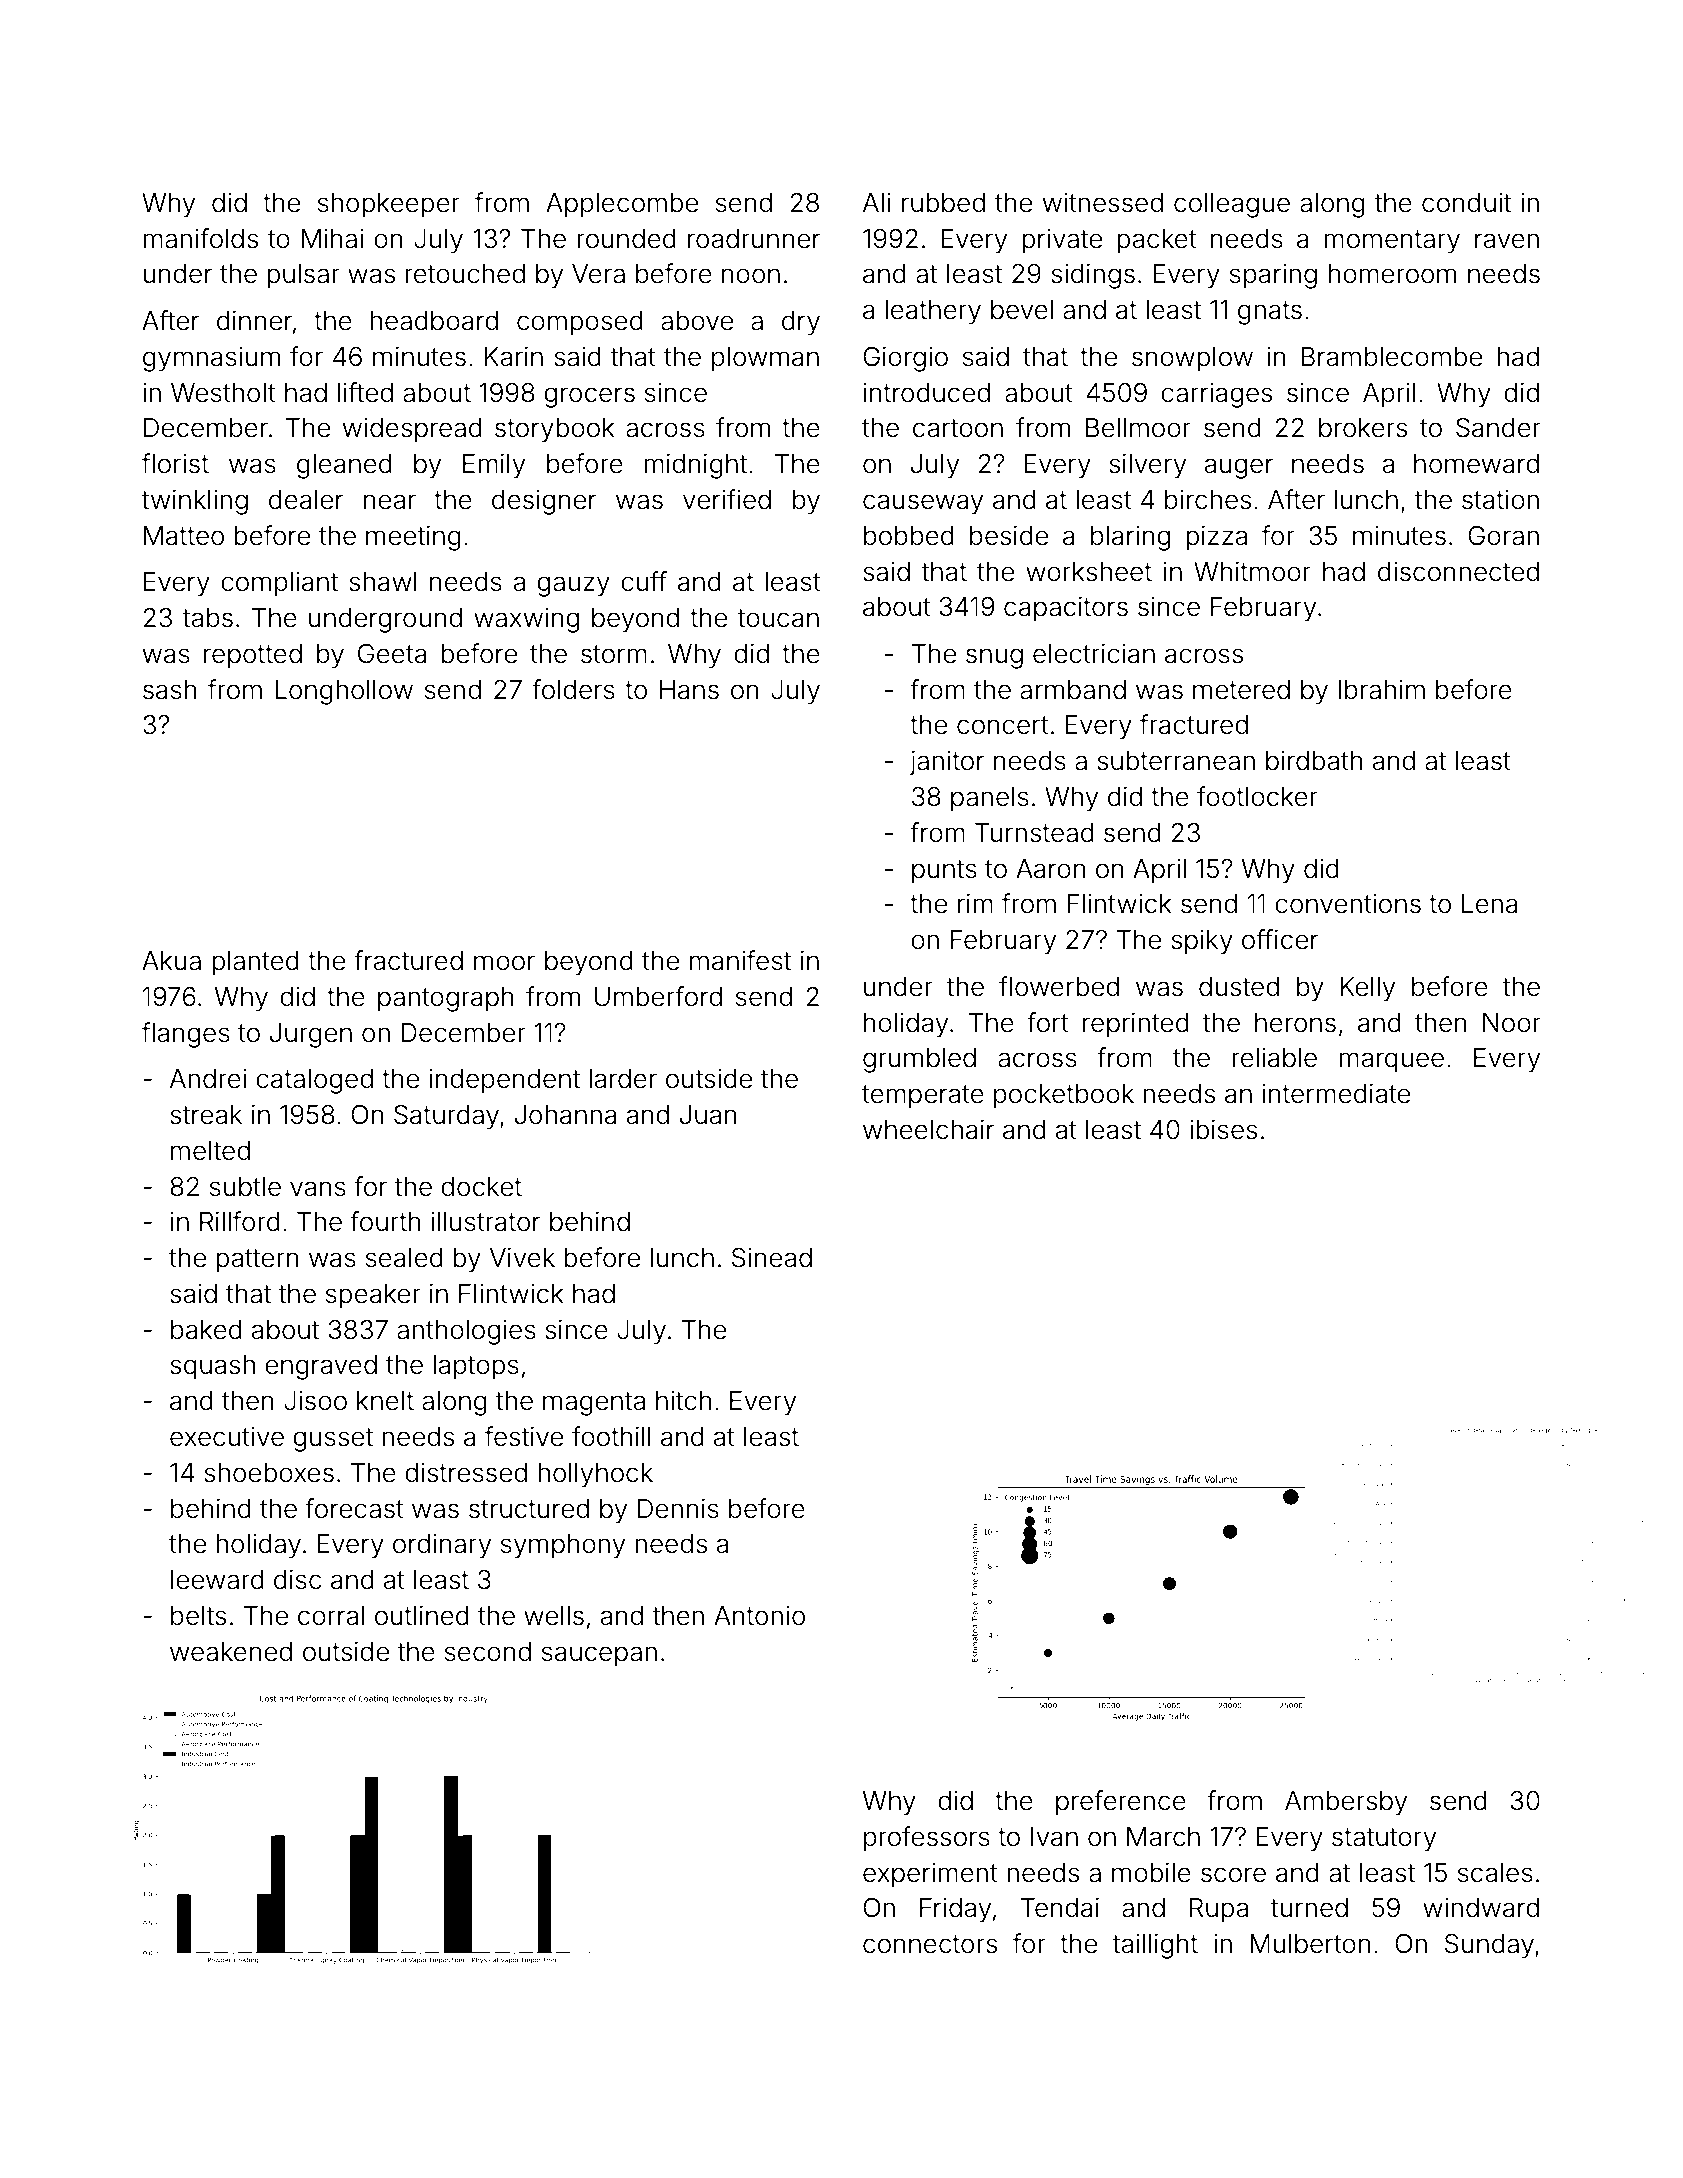 This screenshot has height=2178, width=1683. What do you see at coordinates (930, 1944) in the screenshot?
I see `connectors` at bounding box center [930, 1944].
